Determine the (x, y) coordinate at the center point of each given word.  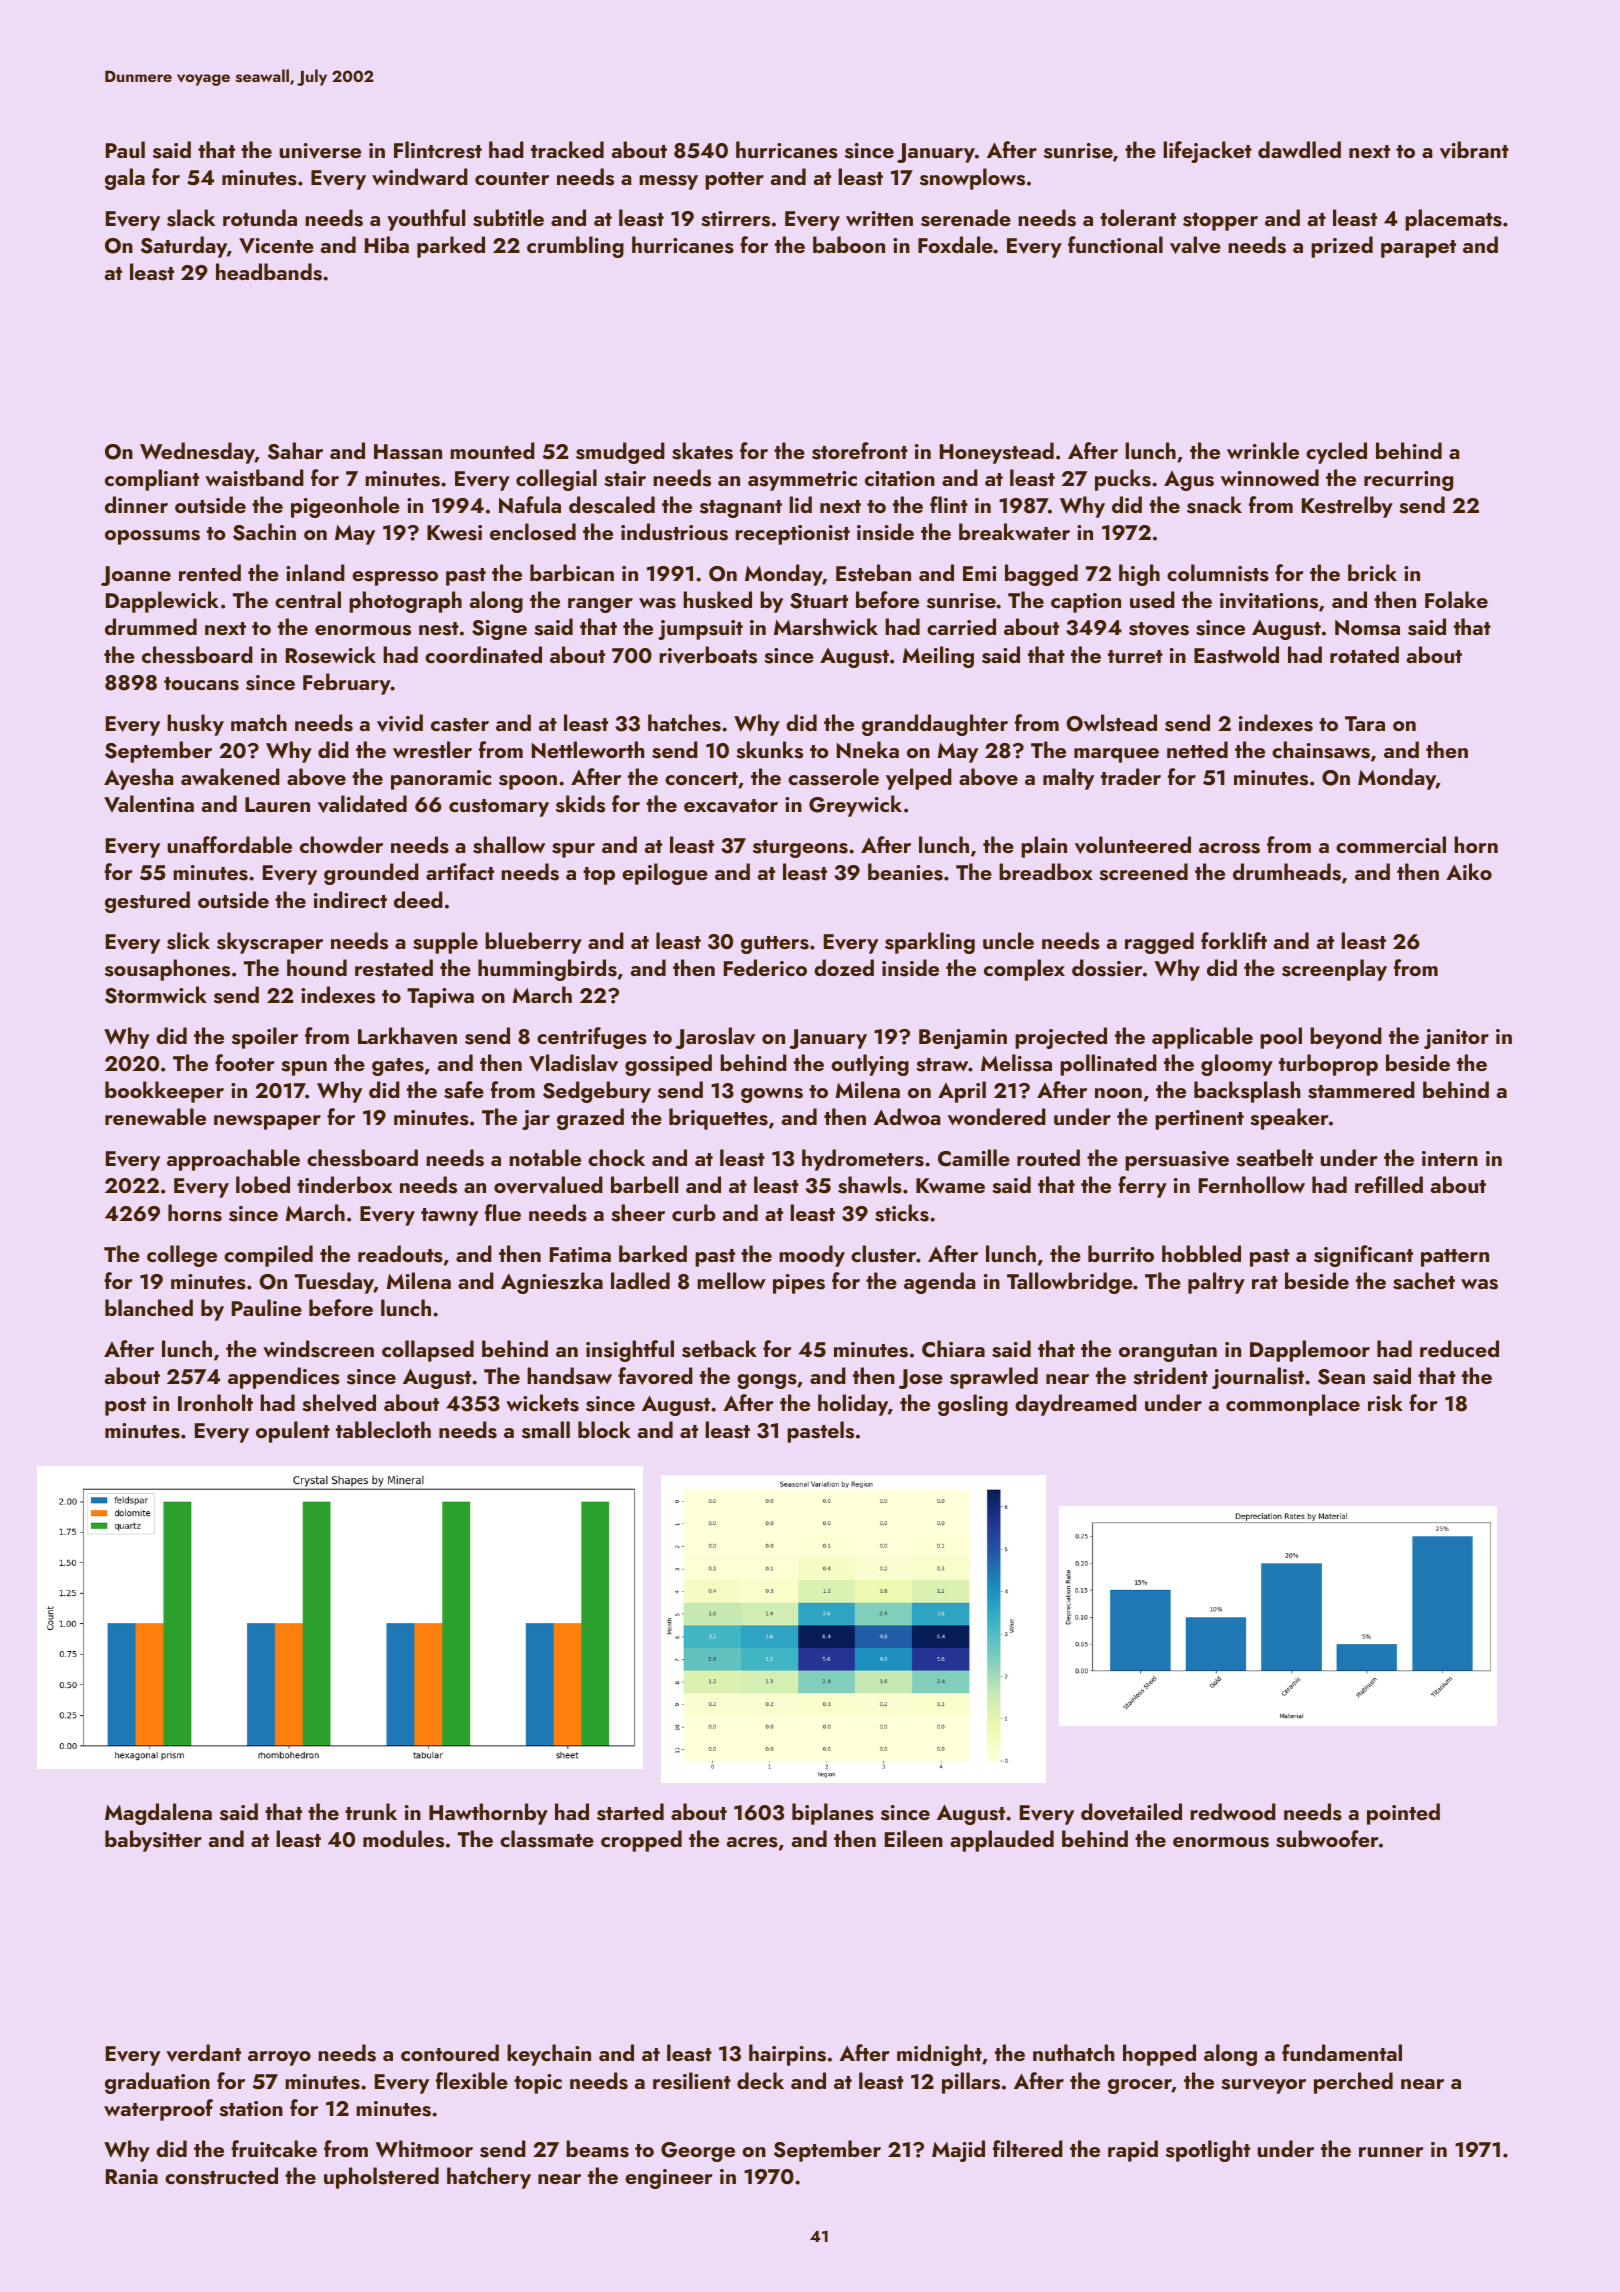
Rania (132, 2176)
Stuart (819, 601)
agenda (939, 1283)
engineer (668, 2179)
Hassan (408, 452)
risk (1385, 1403)
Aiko (1469, 871)
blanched (149, 1307)
